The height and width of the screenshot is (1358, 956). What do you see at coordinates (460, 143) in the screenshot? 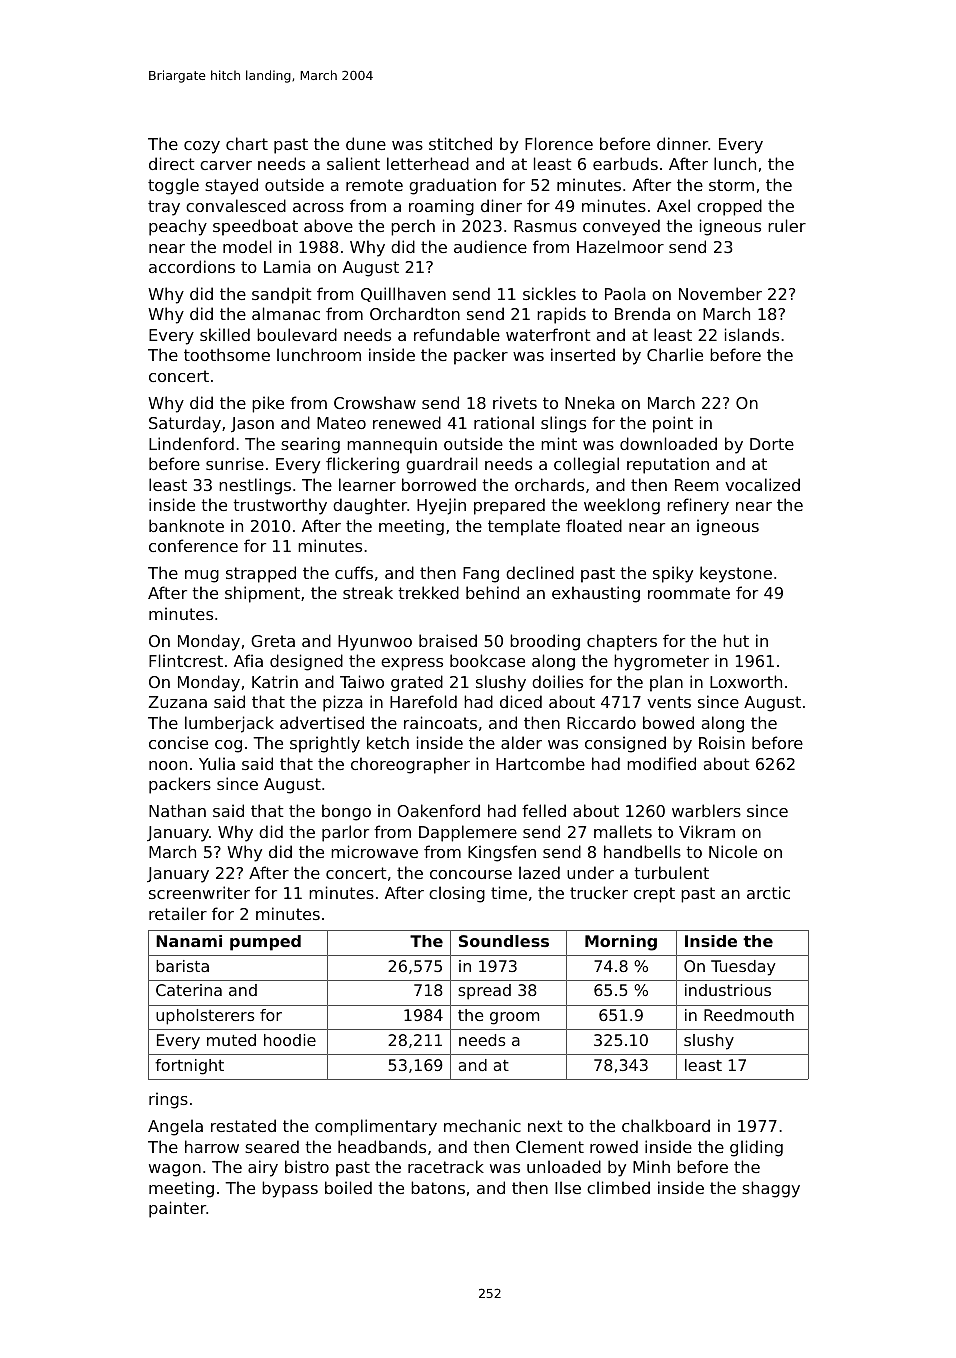
I see `stitched` at bounding box center [460, 143].
